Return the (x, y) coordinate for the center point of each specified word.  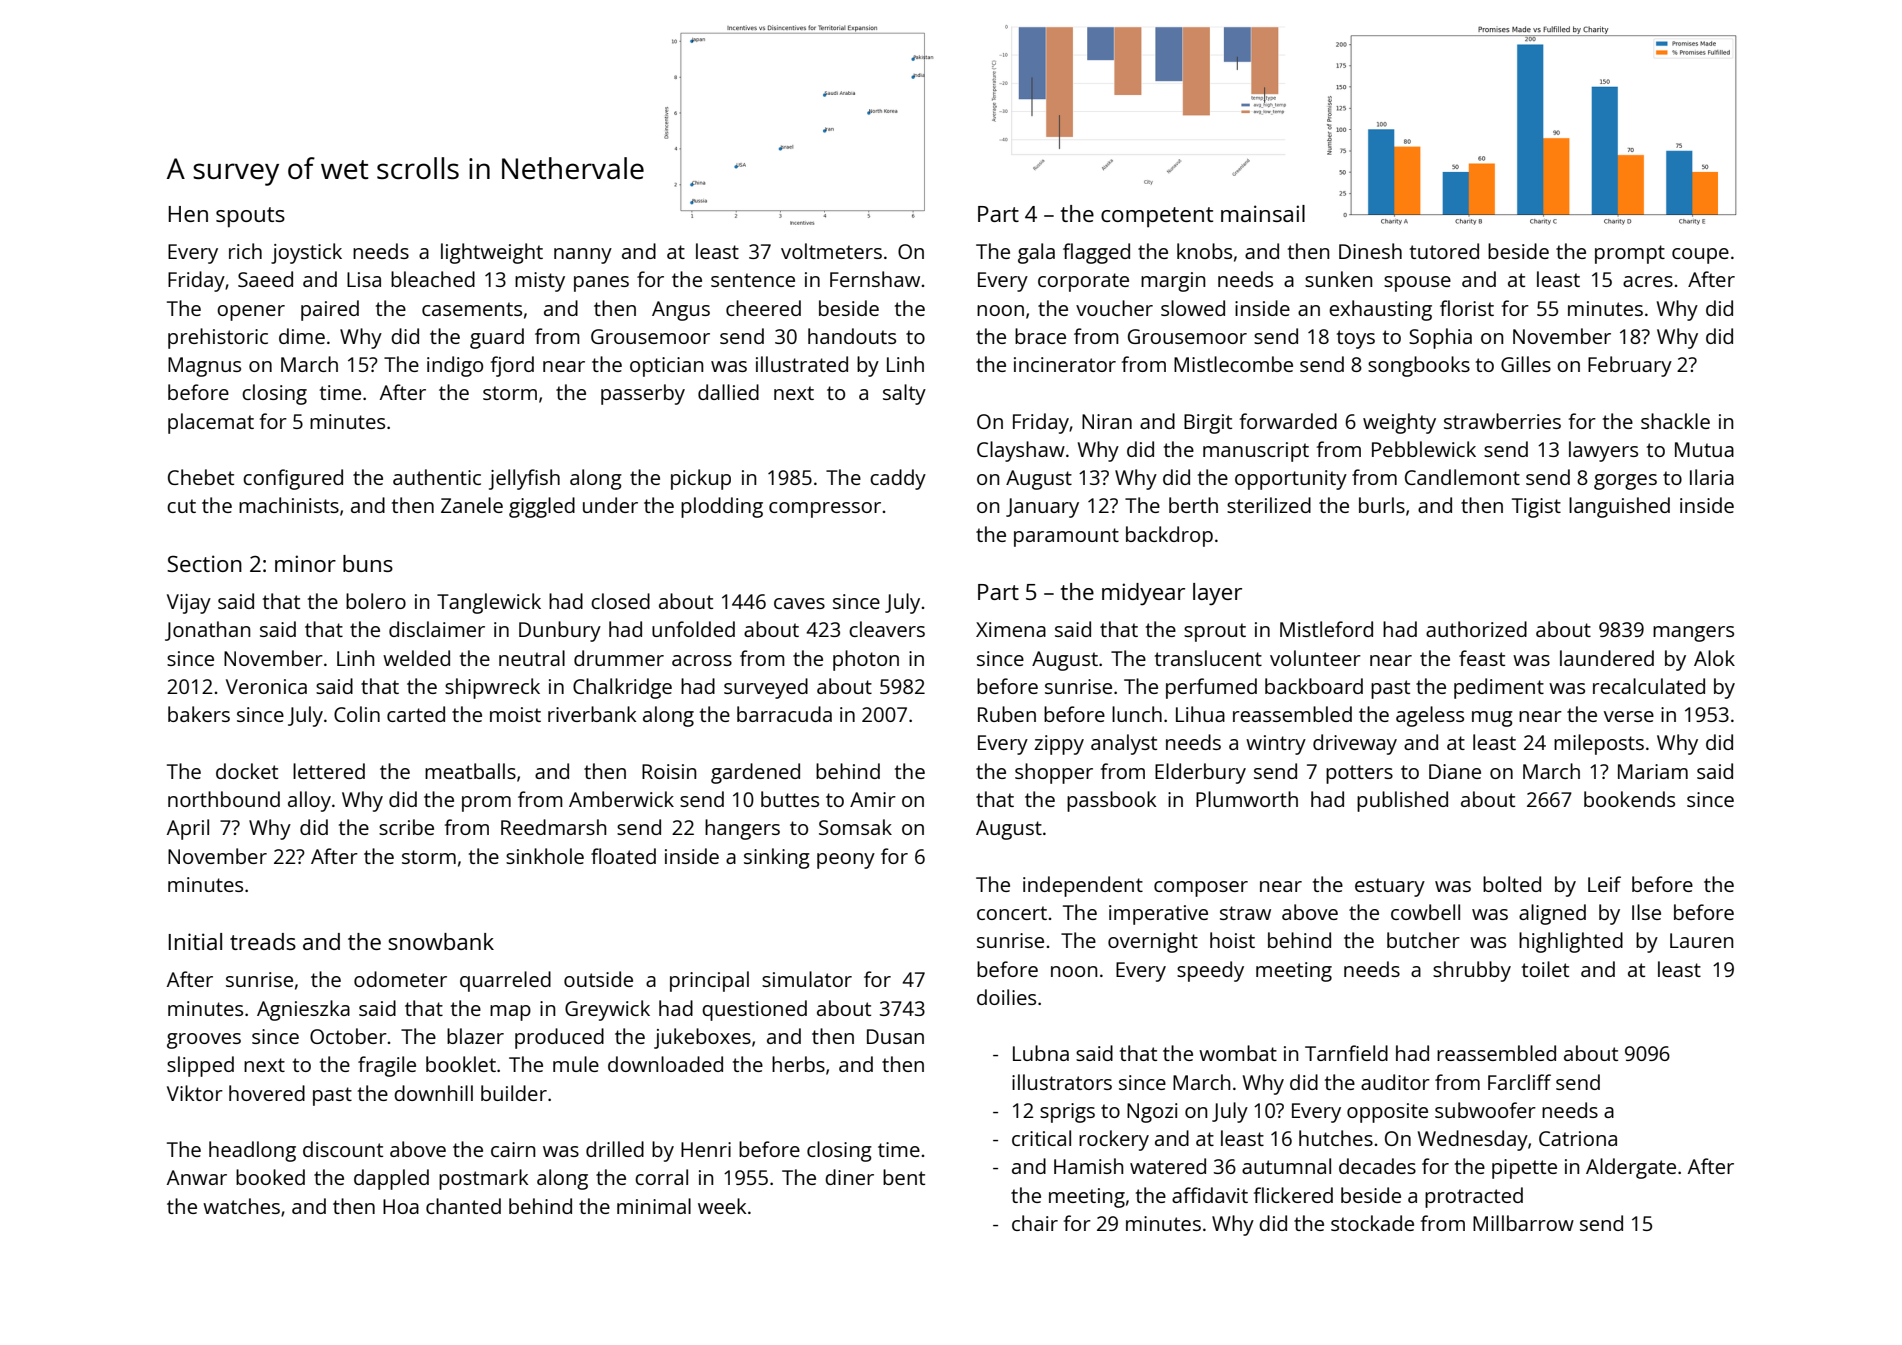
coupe (1700, 256)
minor (305, 563)
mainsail (1263, 213)
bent (904, 1177)
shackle (1675, 421)
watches (241, 1206)
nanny (583, 256)
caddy (898, 479)
